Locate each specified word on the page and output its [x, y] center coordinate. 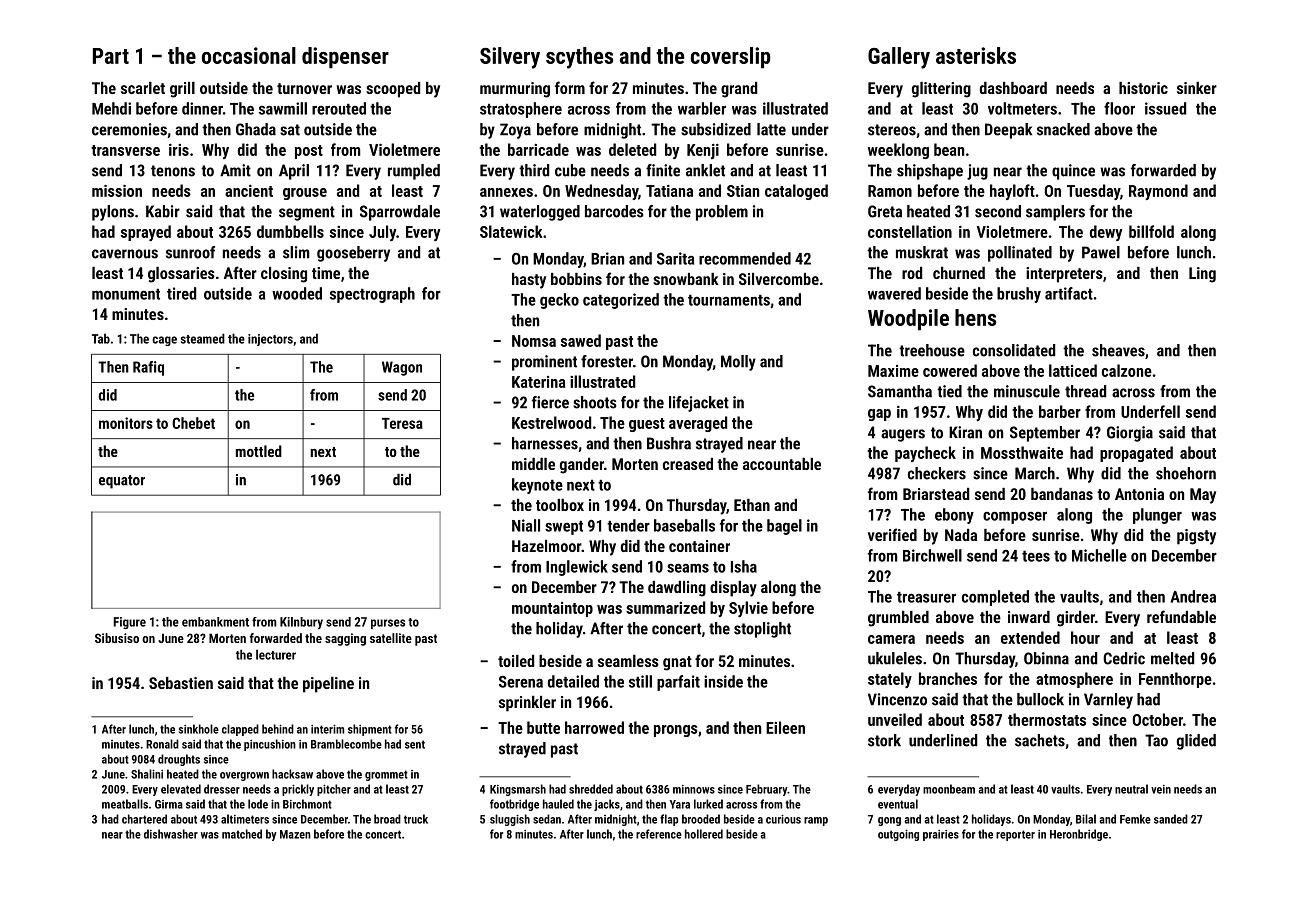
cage [164, 341]
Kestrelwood [551, 422]
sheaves [1118, 350]
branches [948, 678]
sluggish [510, 820]
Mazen [295, 834]
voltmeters [1022, 108]
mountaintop [552, 609]
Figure [129, 623]
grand [739, 90]
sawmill [283, 108]
